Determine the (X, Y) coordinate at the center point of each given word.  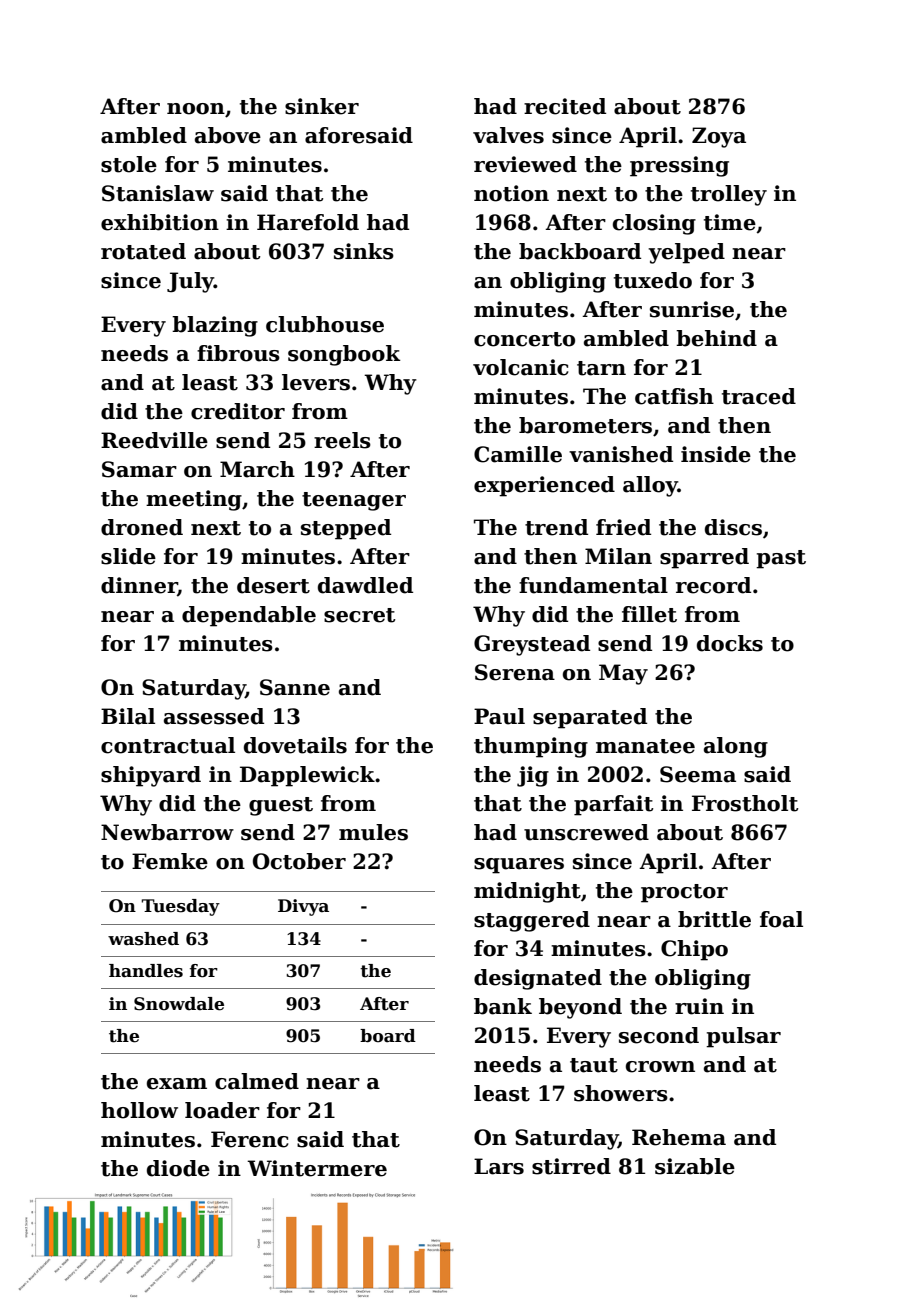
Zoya (719, 137)
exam (177, 1084)
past (781, 559)
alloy (650, 486)
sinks (364, 251)
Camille (518, 454)
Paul (499, 716)
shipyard (151, 776)
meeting (194, 500)
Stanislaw (158, 193)
